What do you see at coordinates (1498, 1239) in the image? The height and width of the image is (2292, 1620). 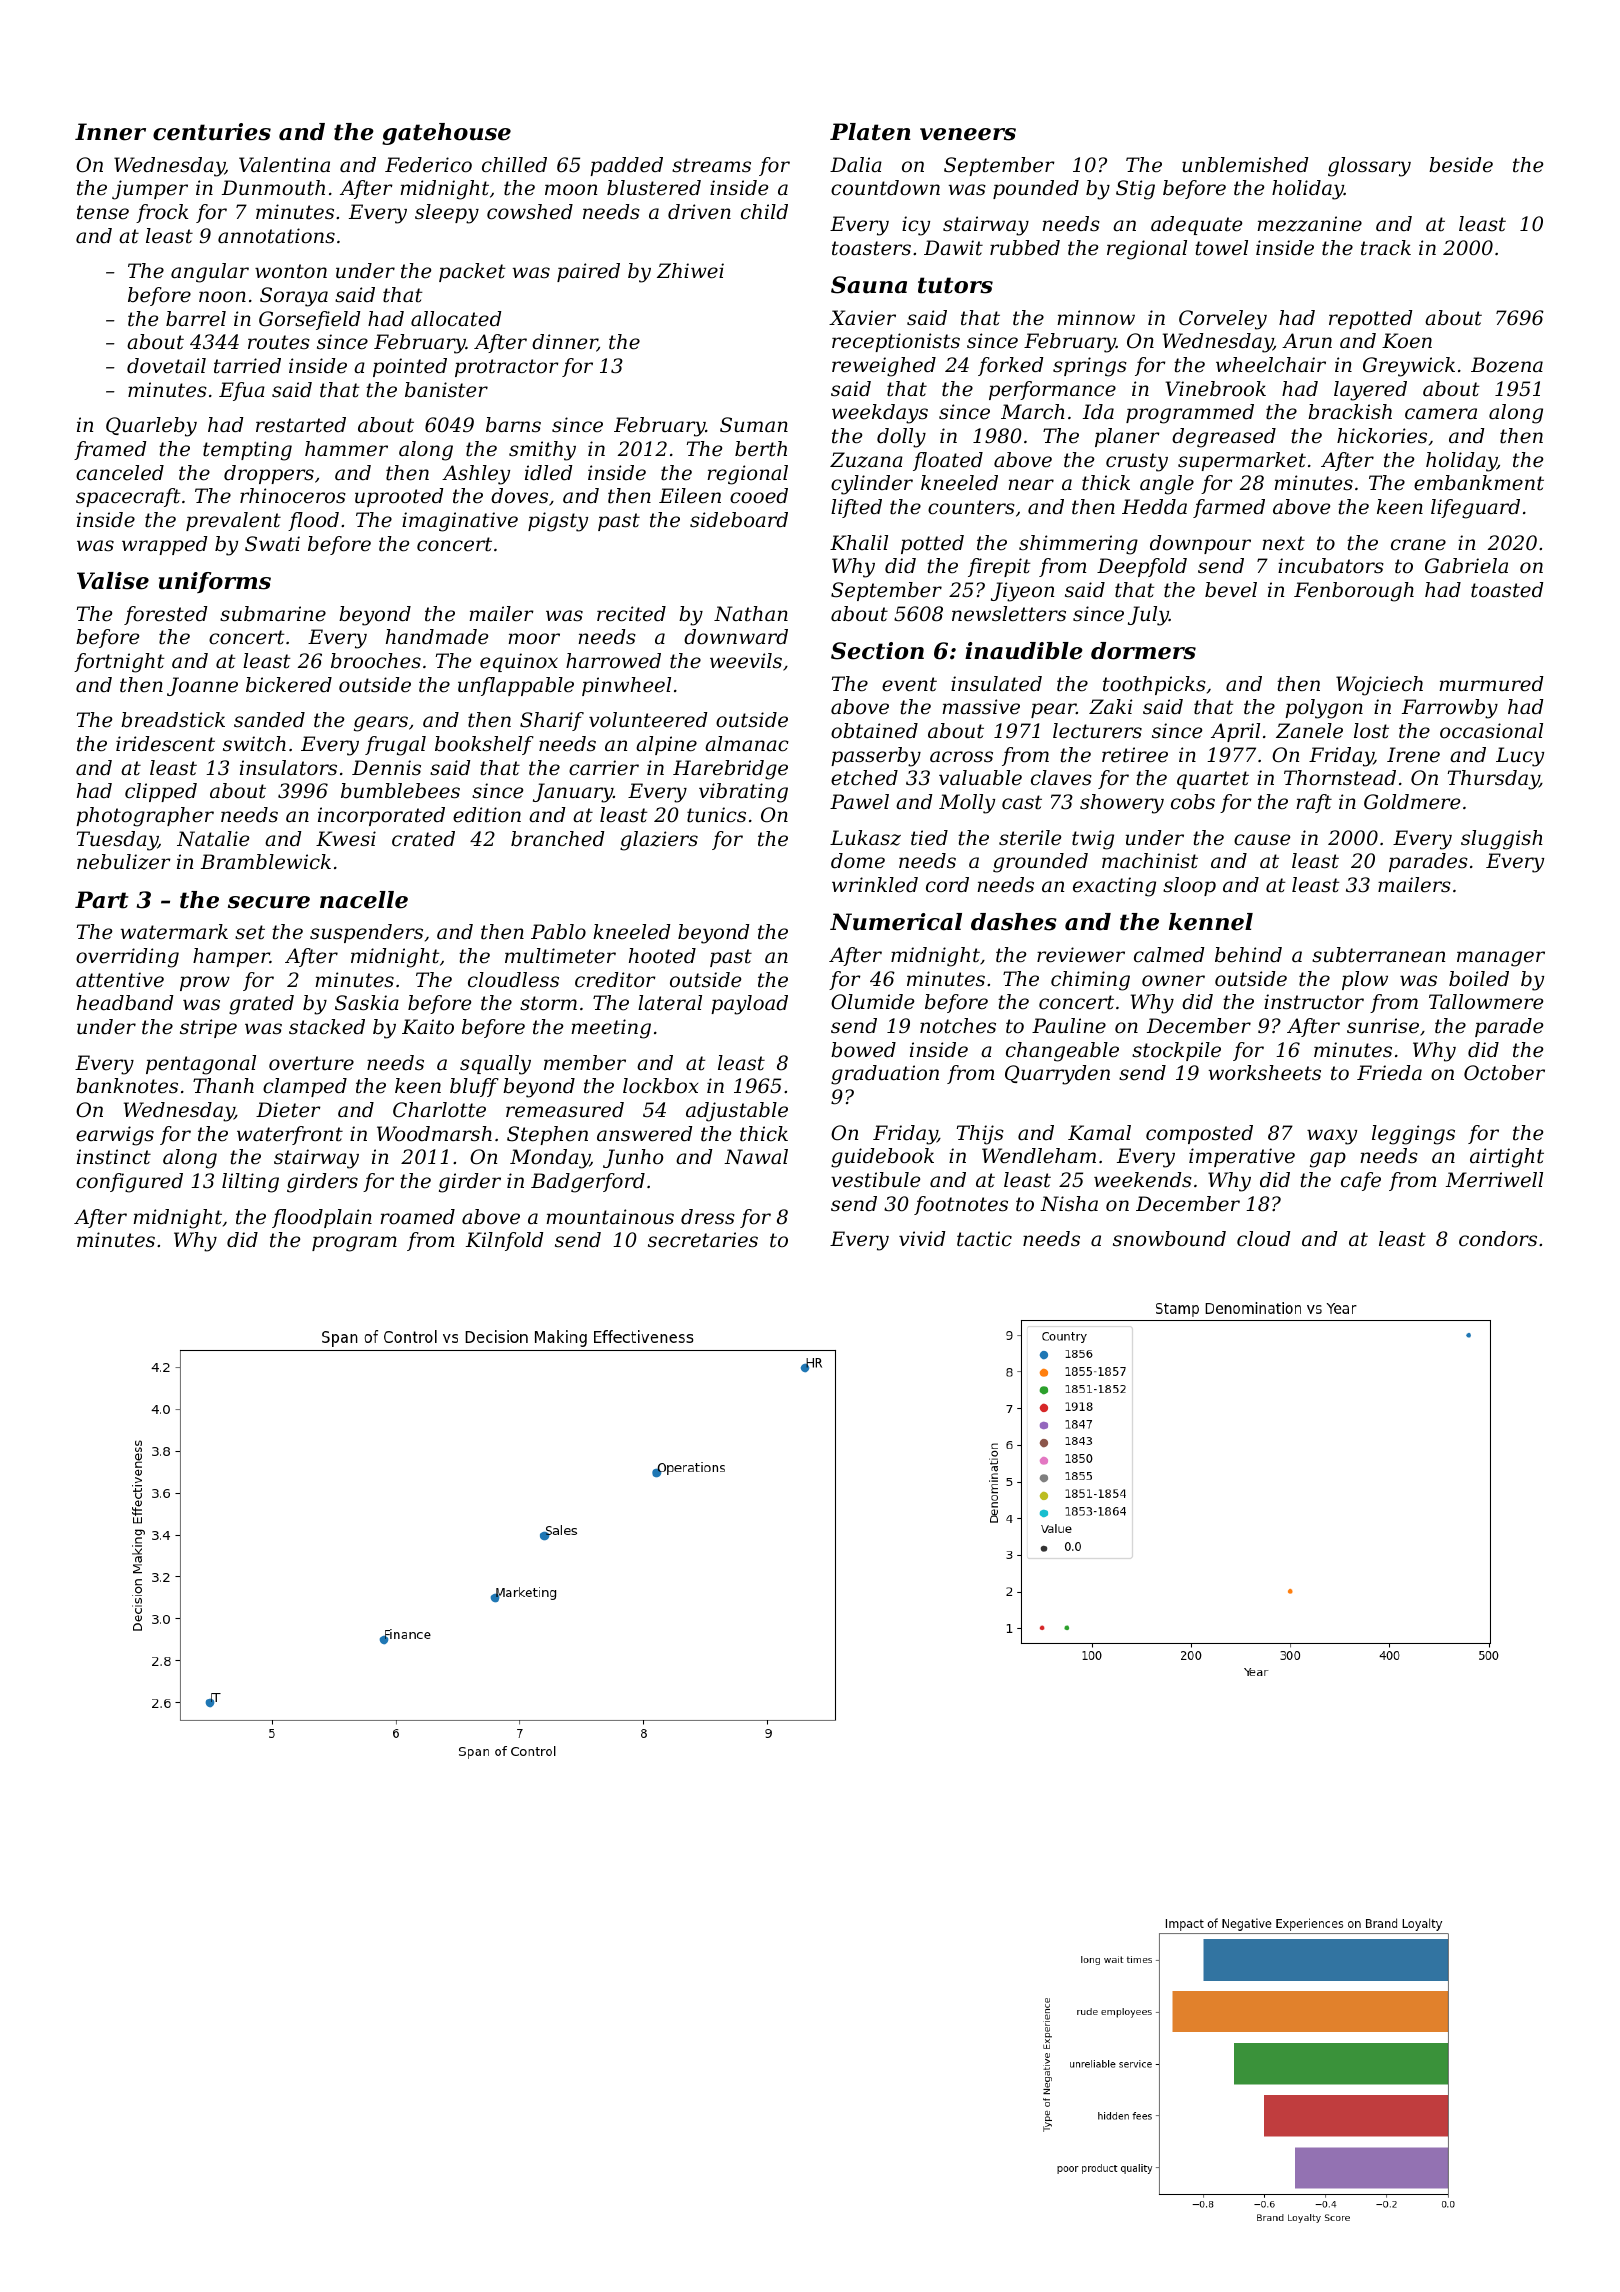 I see `condors` at bounding box center [1498, 1239].
